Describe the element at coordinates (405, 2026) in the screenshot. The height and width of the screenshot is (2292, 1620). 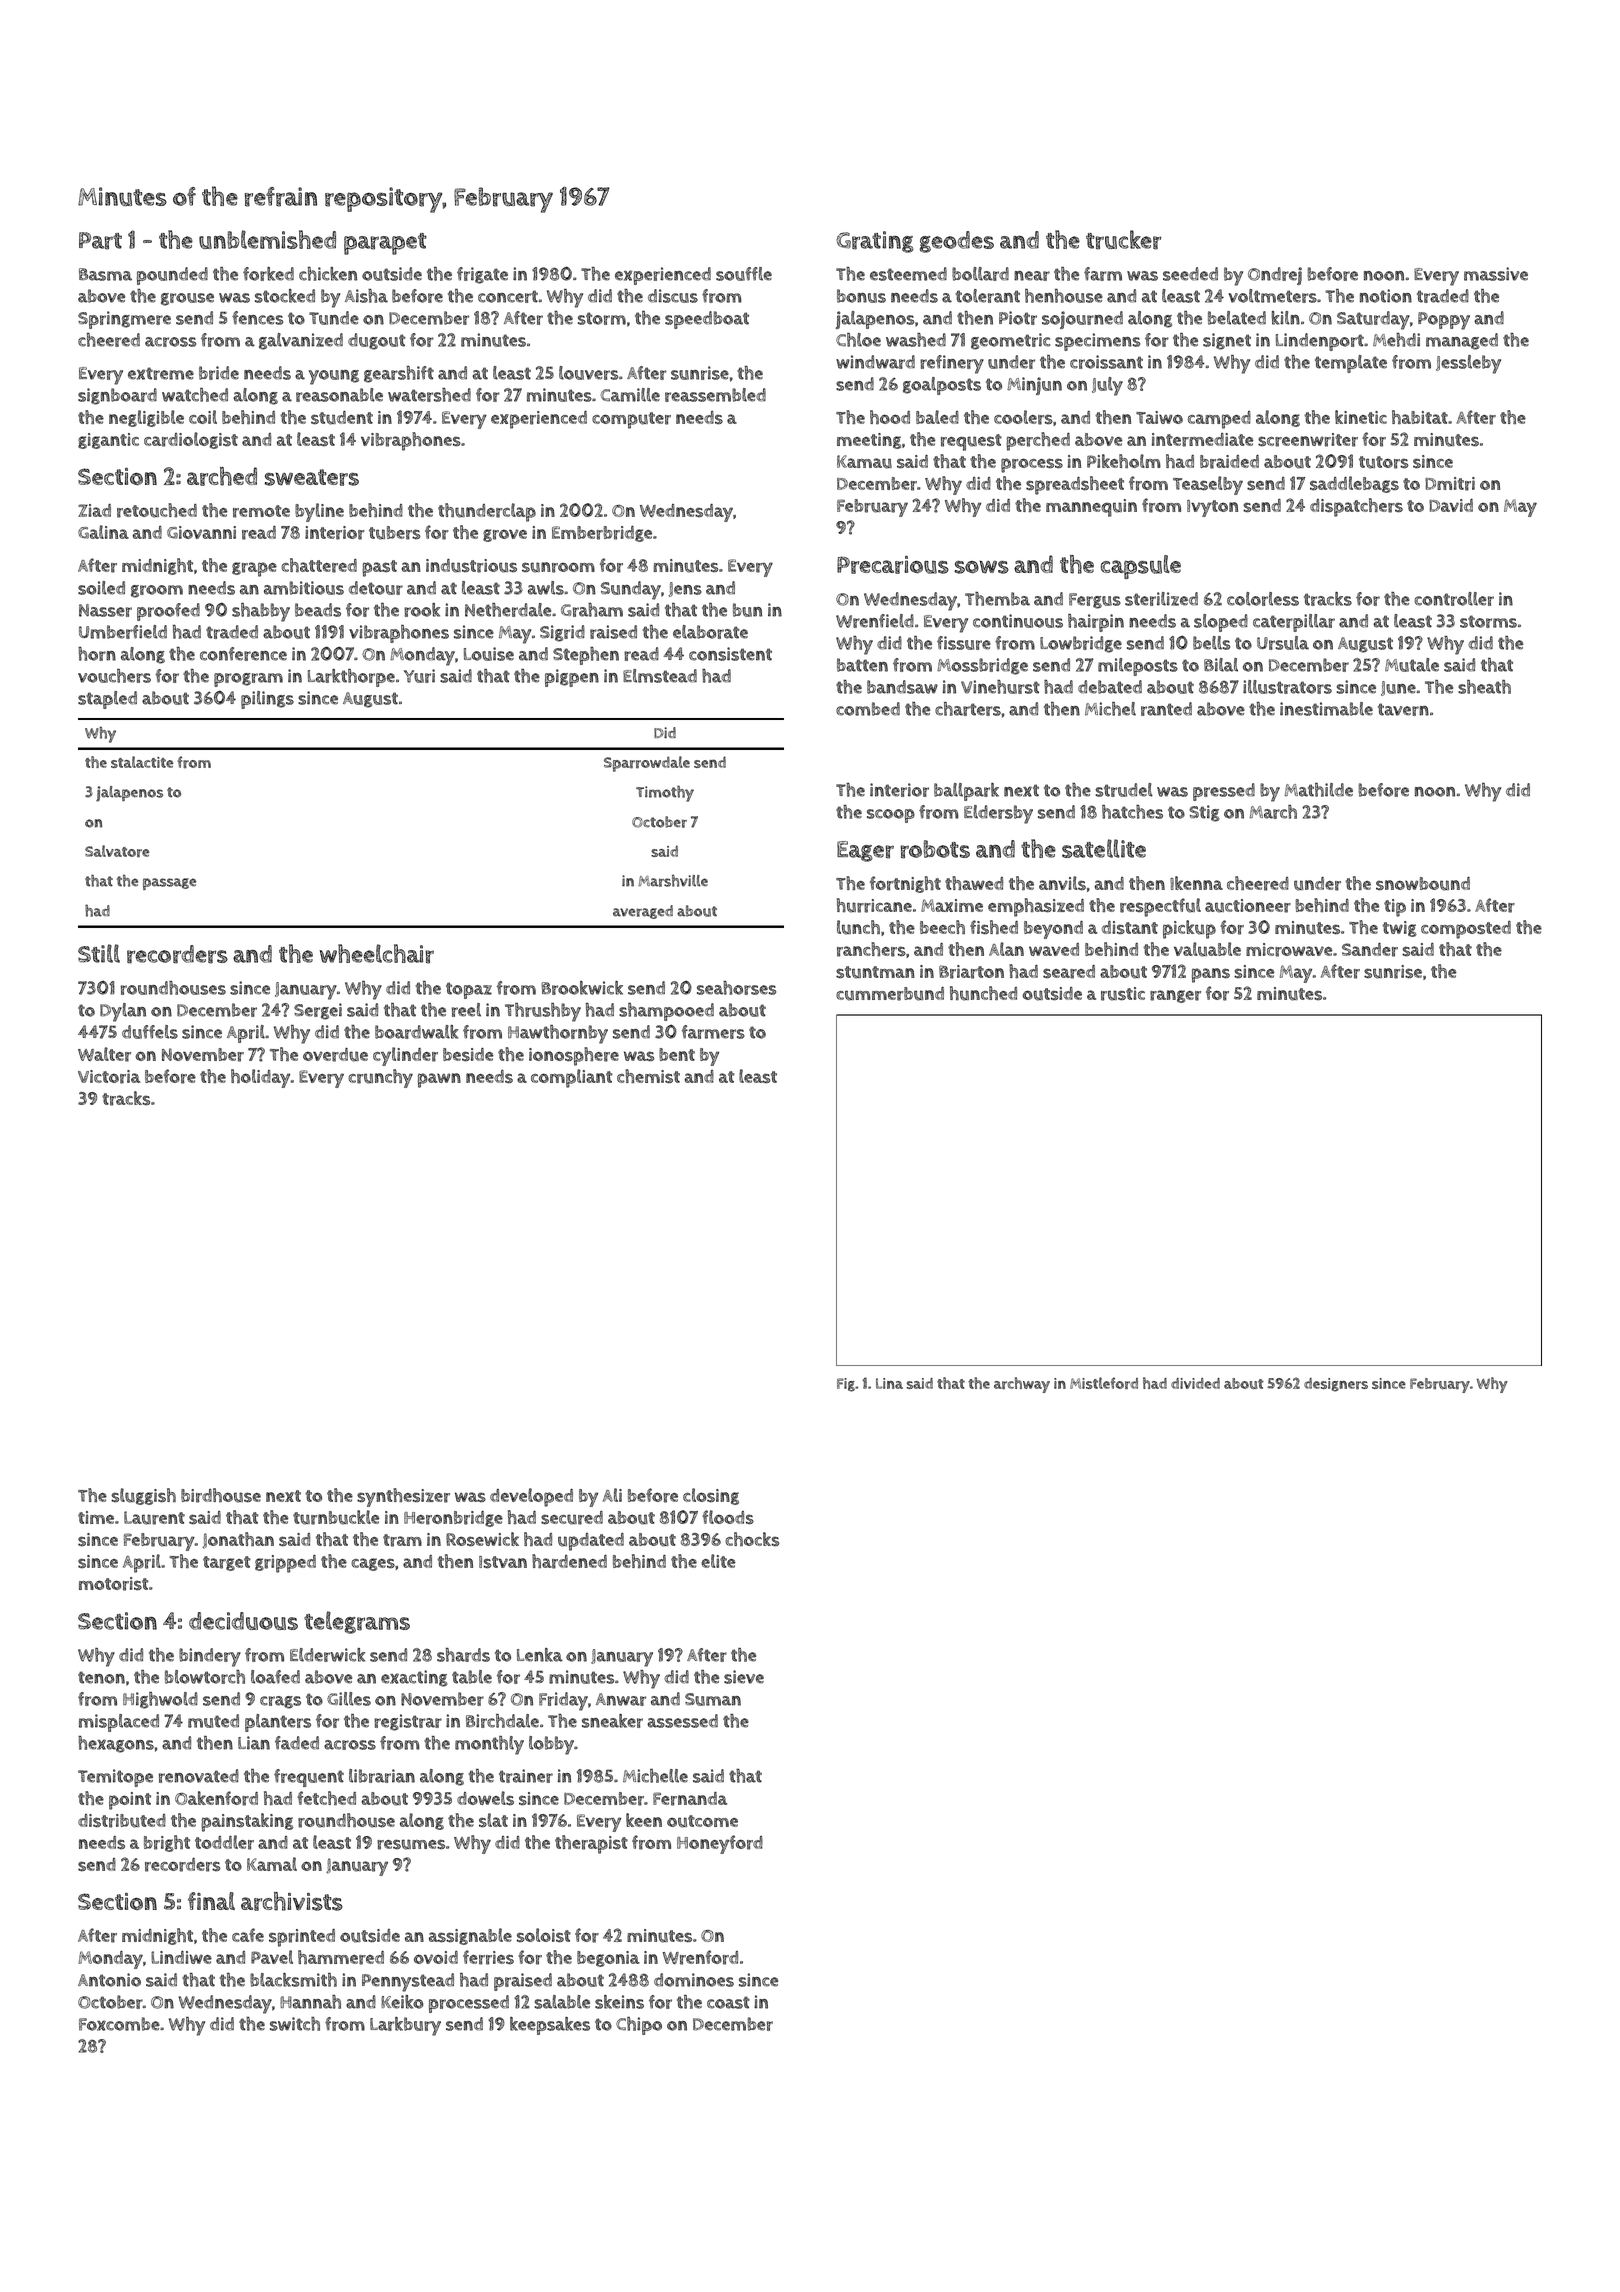
I see `Larkbury` at that location.
